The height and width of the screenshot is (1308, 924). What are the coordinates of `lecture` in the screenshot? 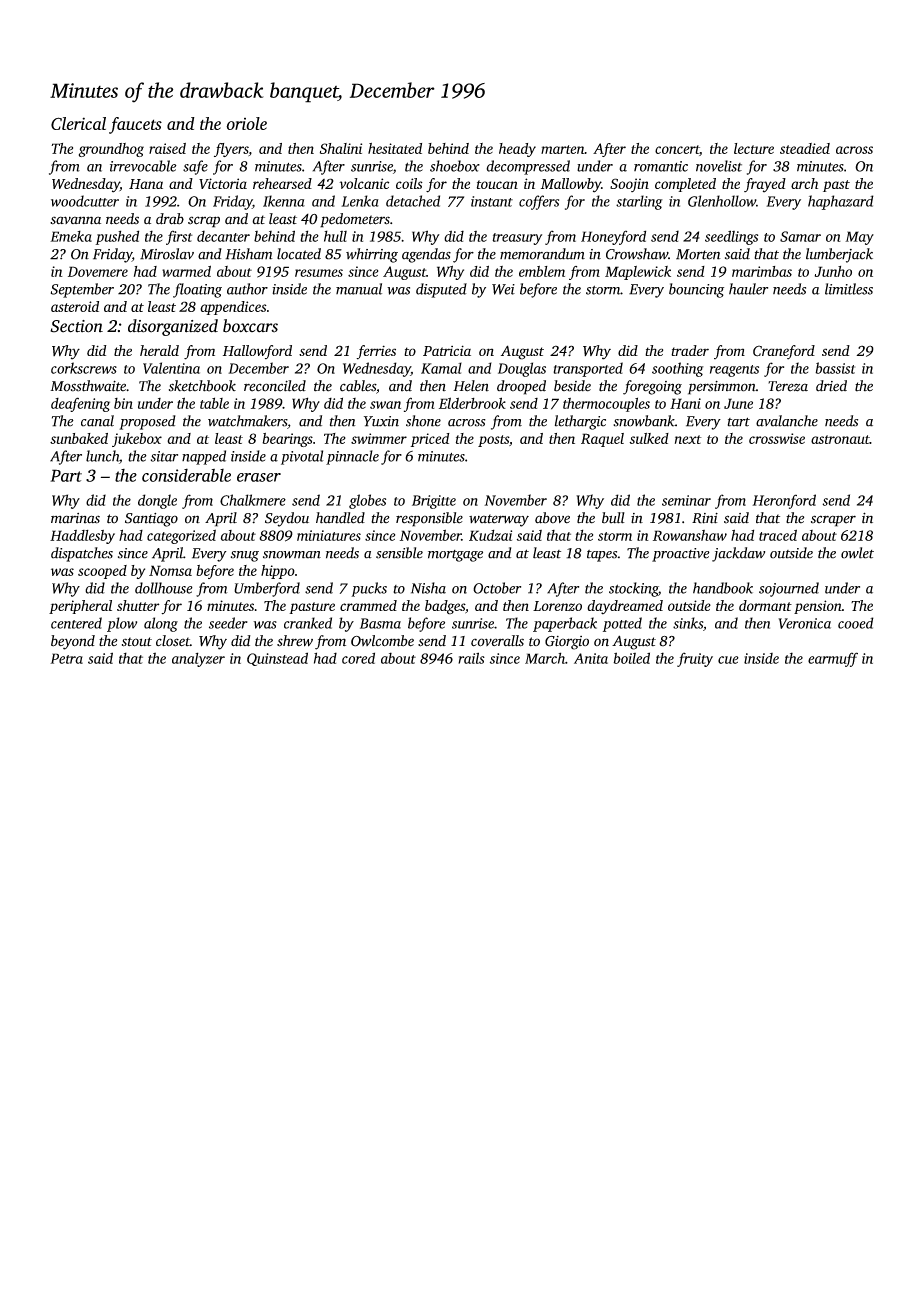 It's located at (754, 148).
